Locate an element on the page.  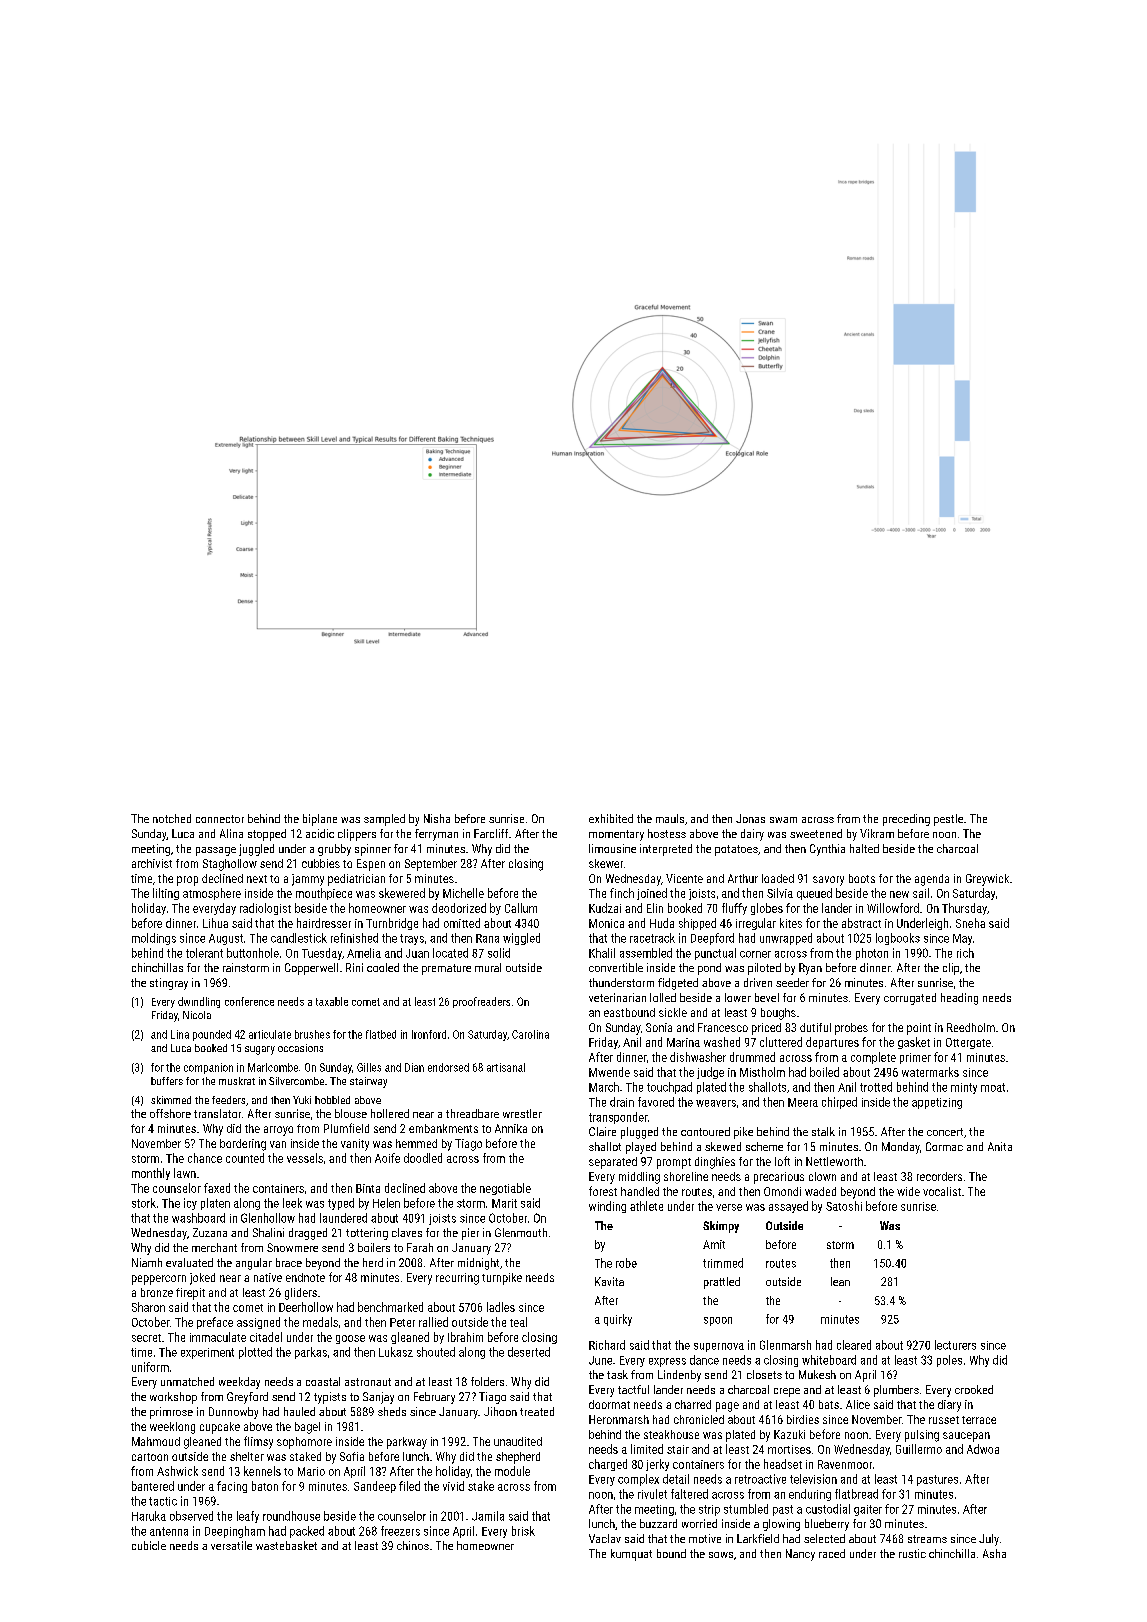
cartoon is located at coordinates (150, 1457).
